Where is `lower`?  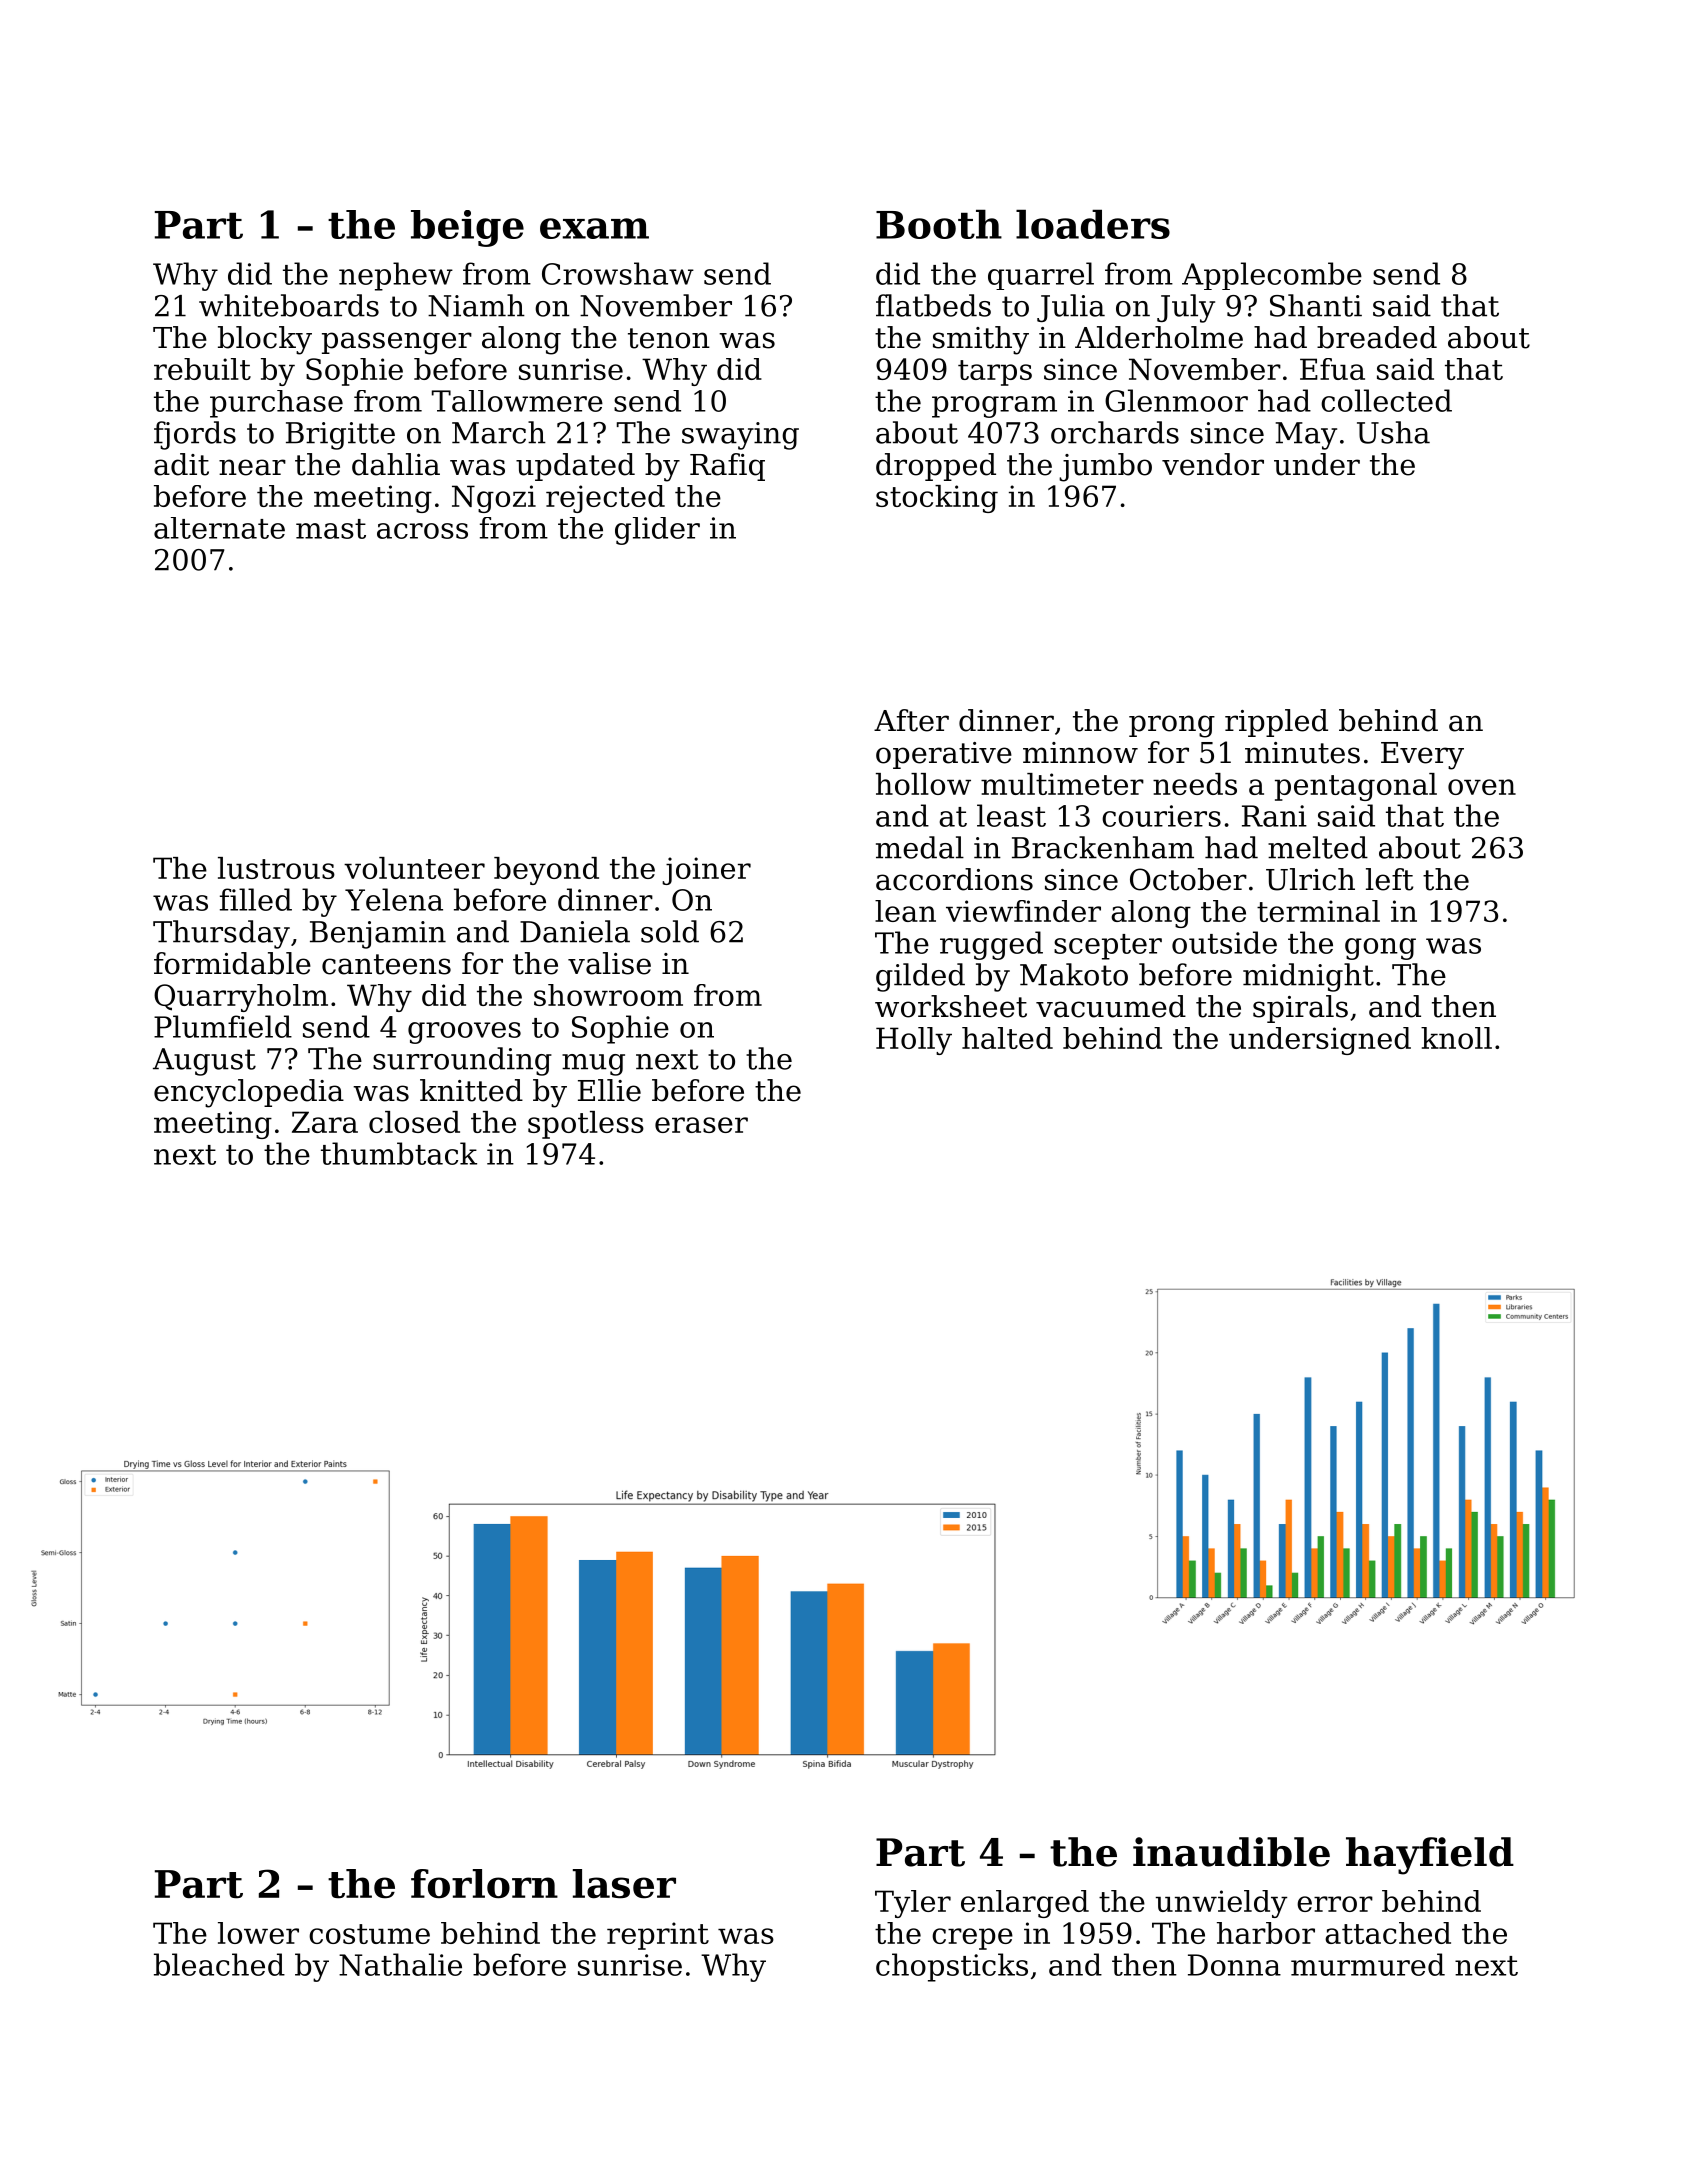 lower is located at coordinates (258, 1933).
